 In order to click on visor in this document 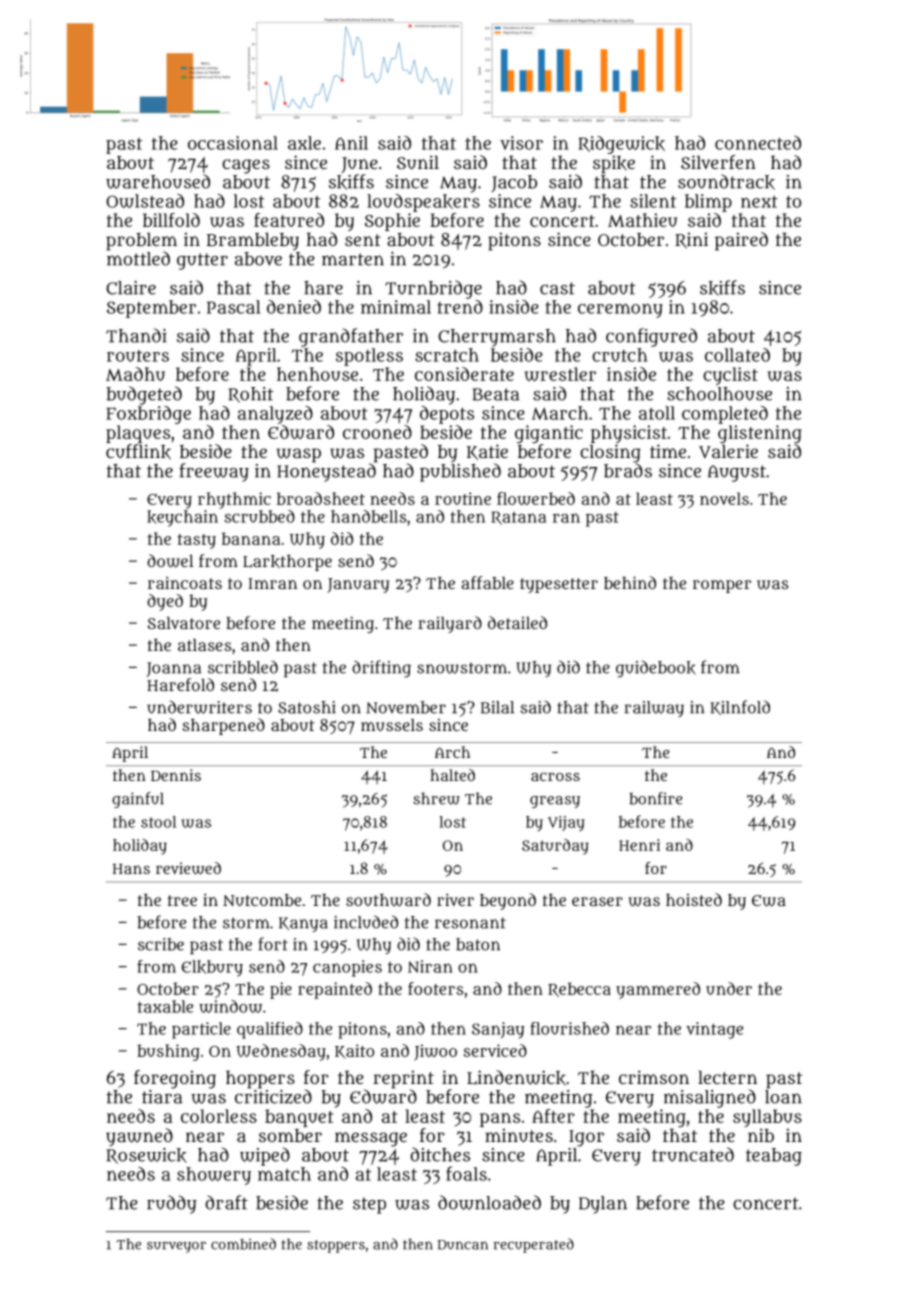, I will do `click(521, 143)`.
